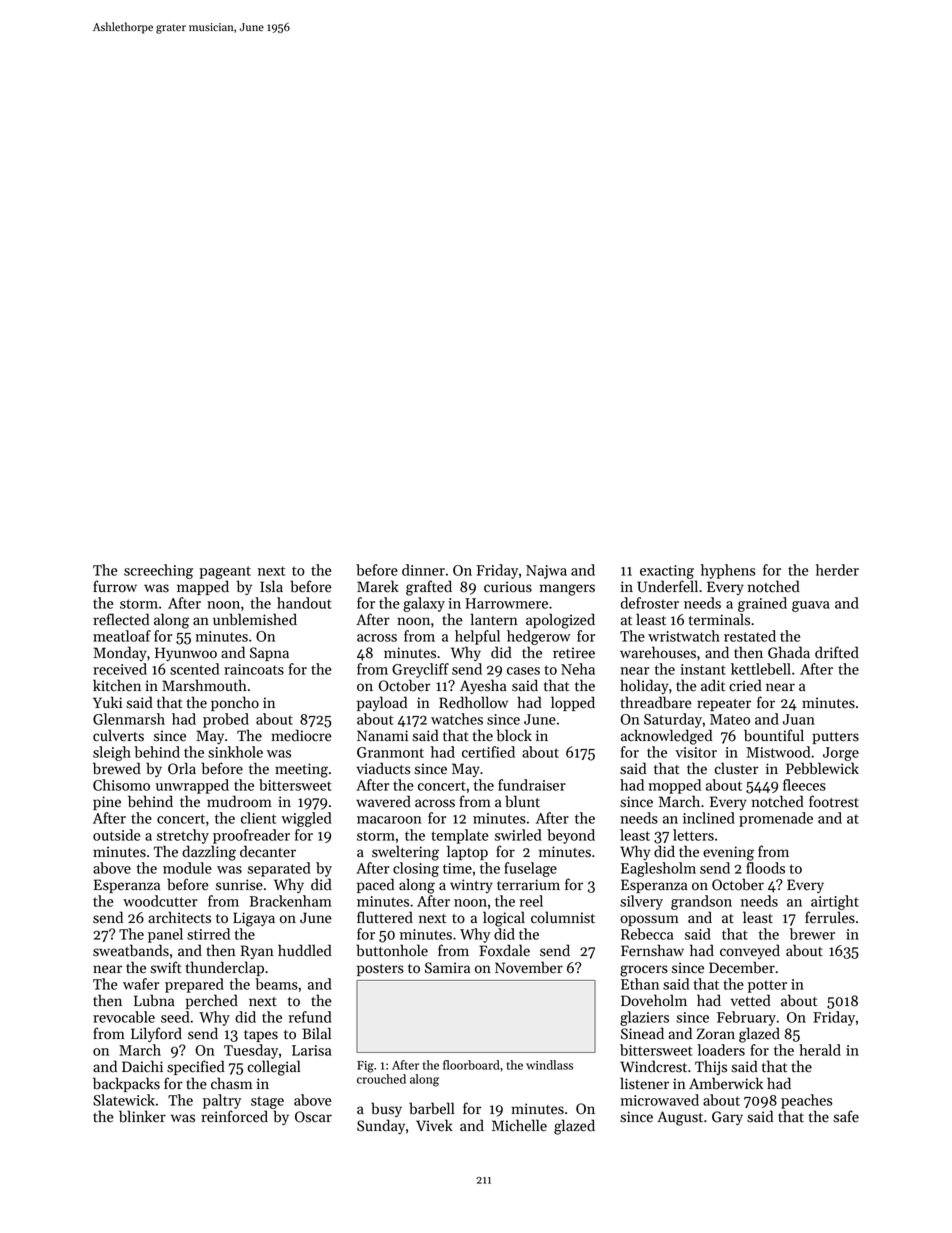 This screenshot has height=1233, width=952. Describe the element at coordinates (483, 686) in the screenshot. I see `Ayesha` at that location.
